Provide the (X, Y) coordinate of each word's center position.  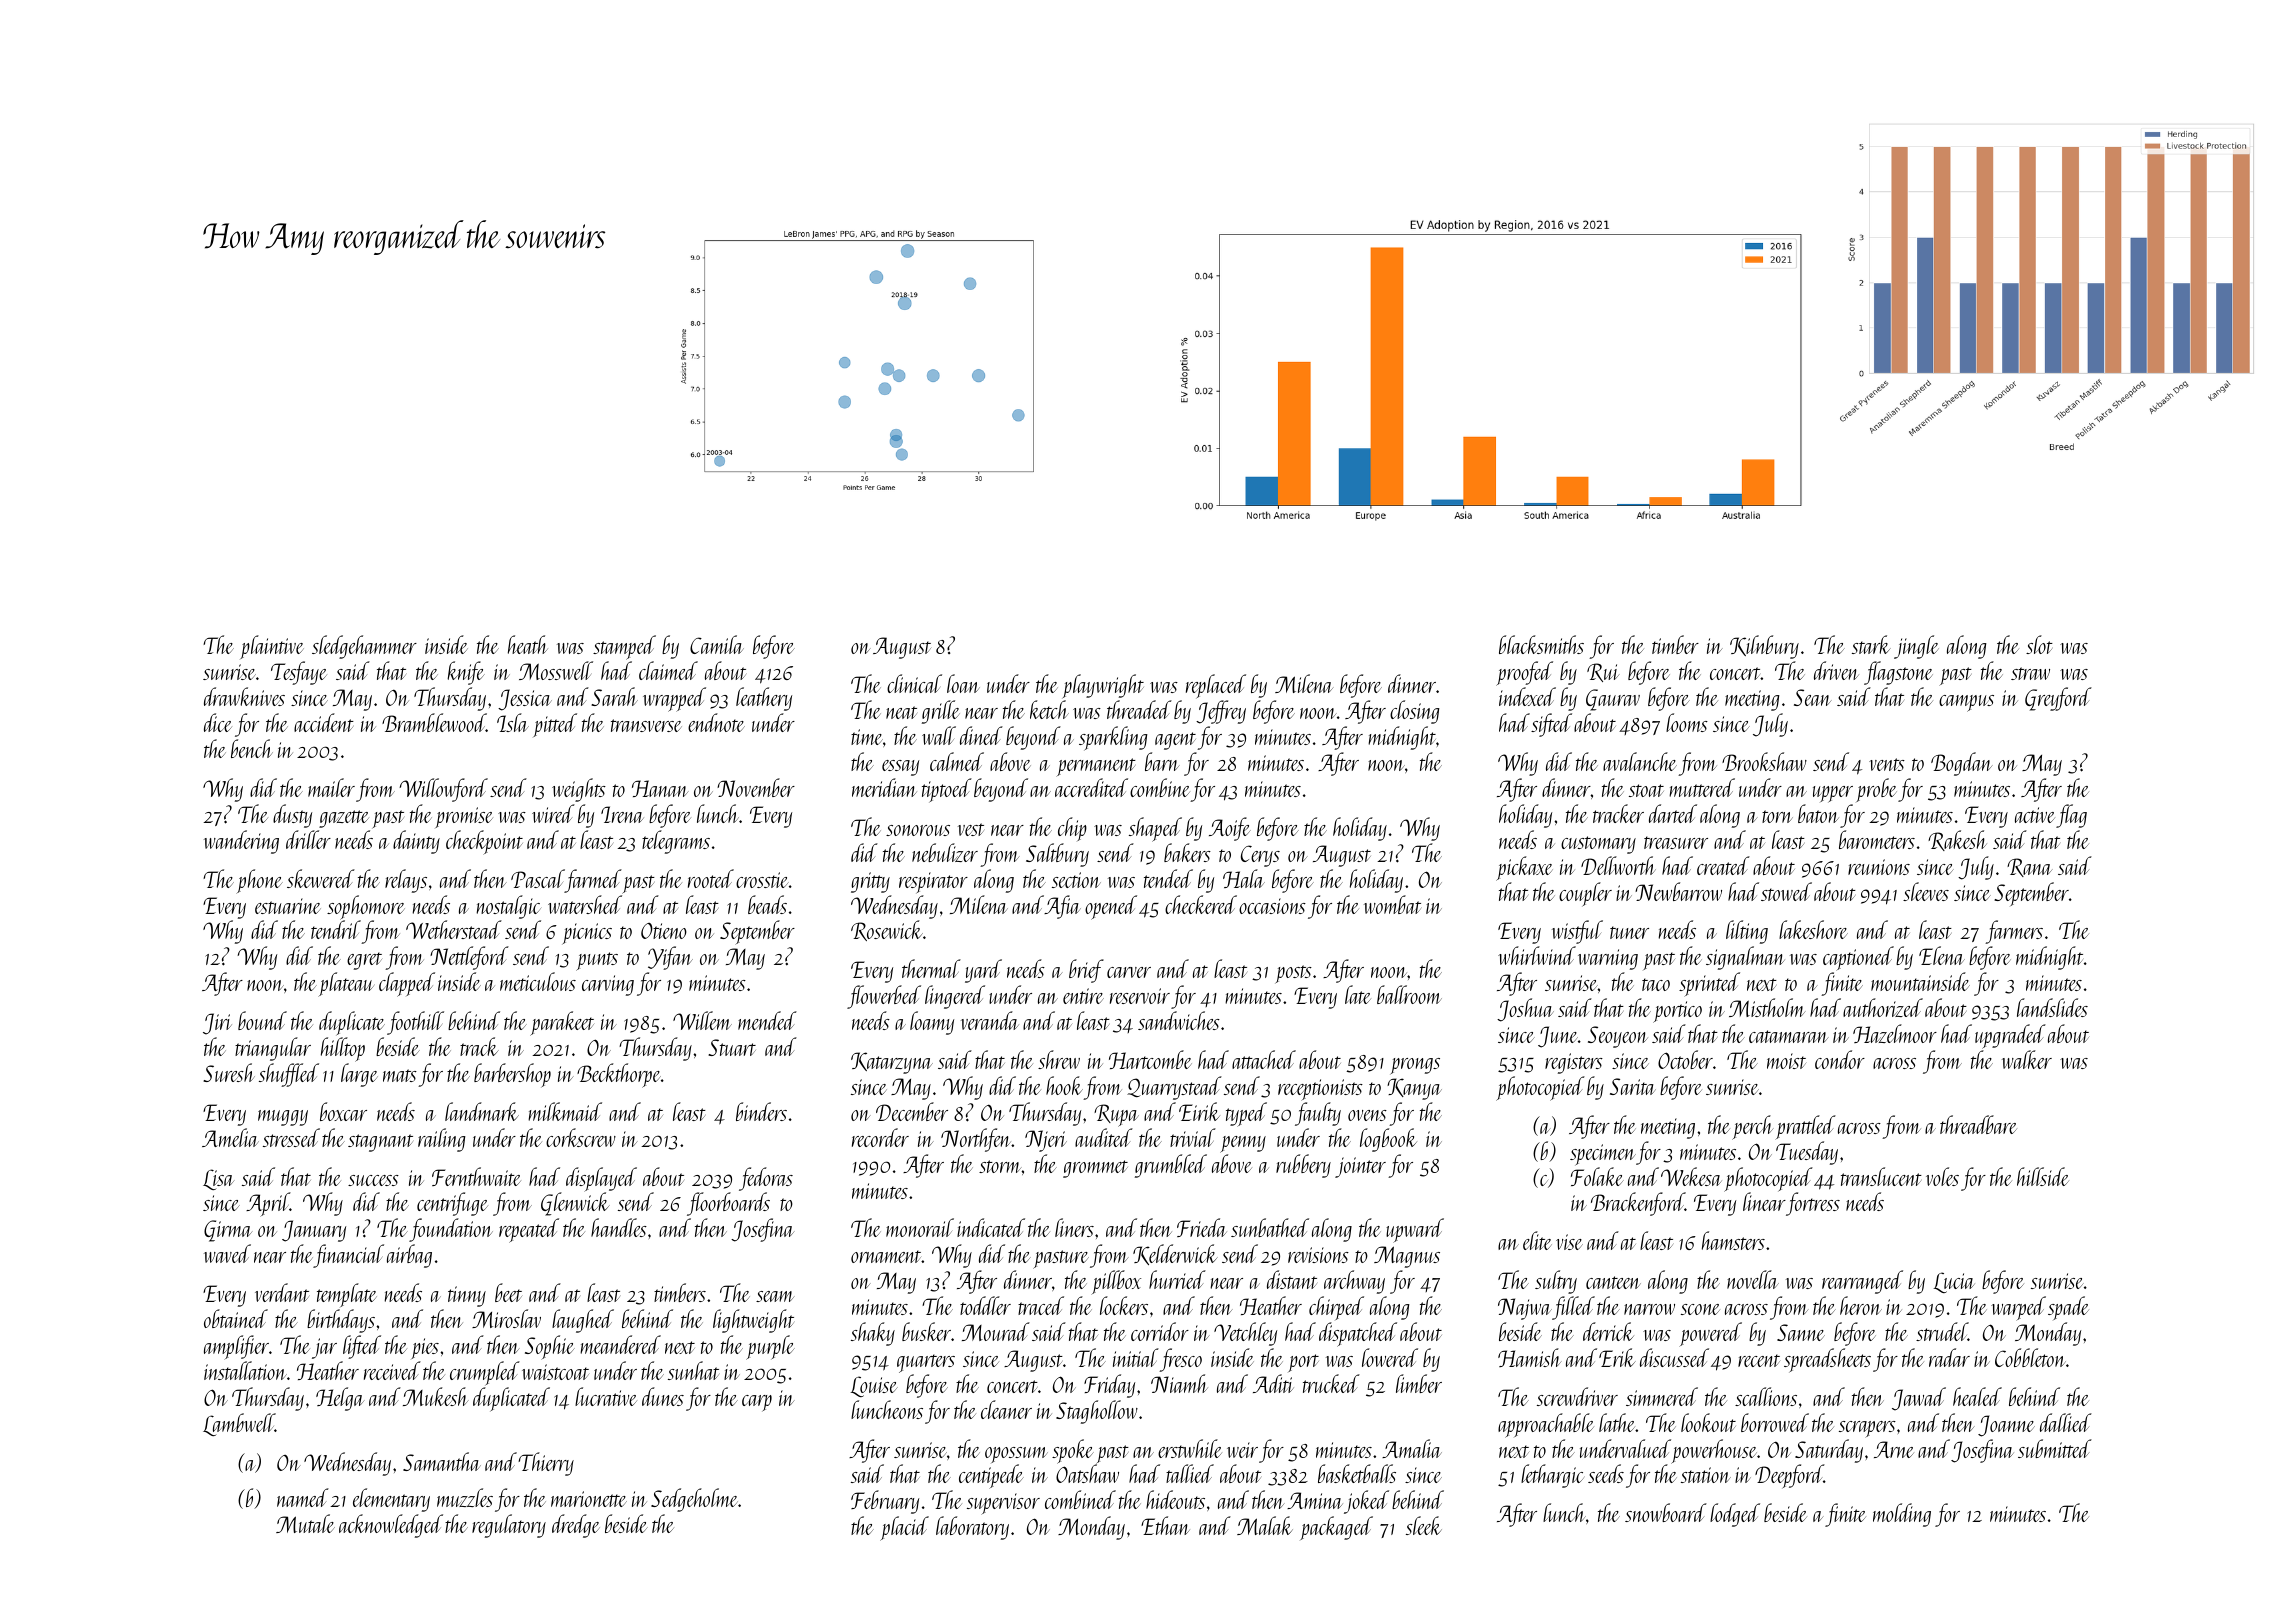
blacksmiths (1541, 644)
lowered (1390, 1357)
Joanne (2006, 1426)
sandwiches (1179, 1020)
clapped (407, 984)
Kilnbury (1764, 647)
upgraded (2010, 1036)
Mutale (305, 1523)
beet (508, 1292)
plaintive (272, 647)
